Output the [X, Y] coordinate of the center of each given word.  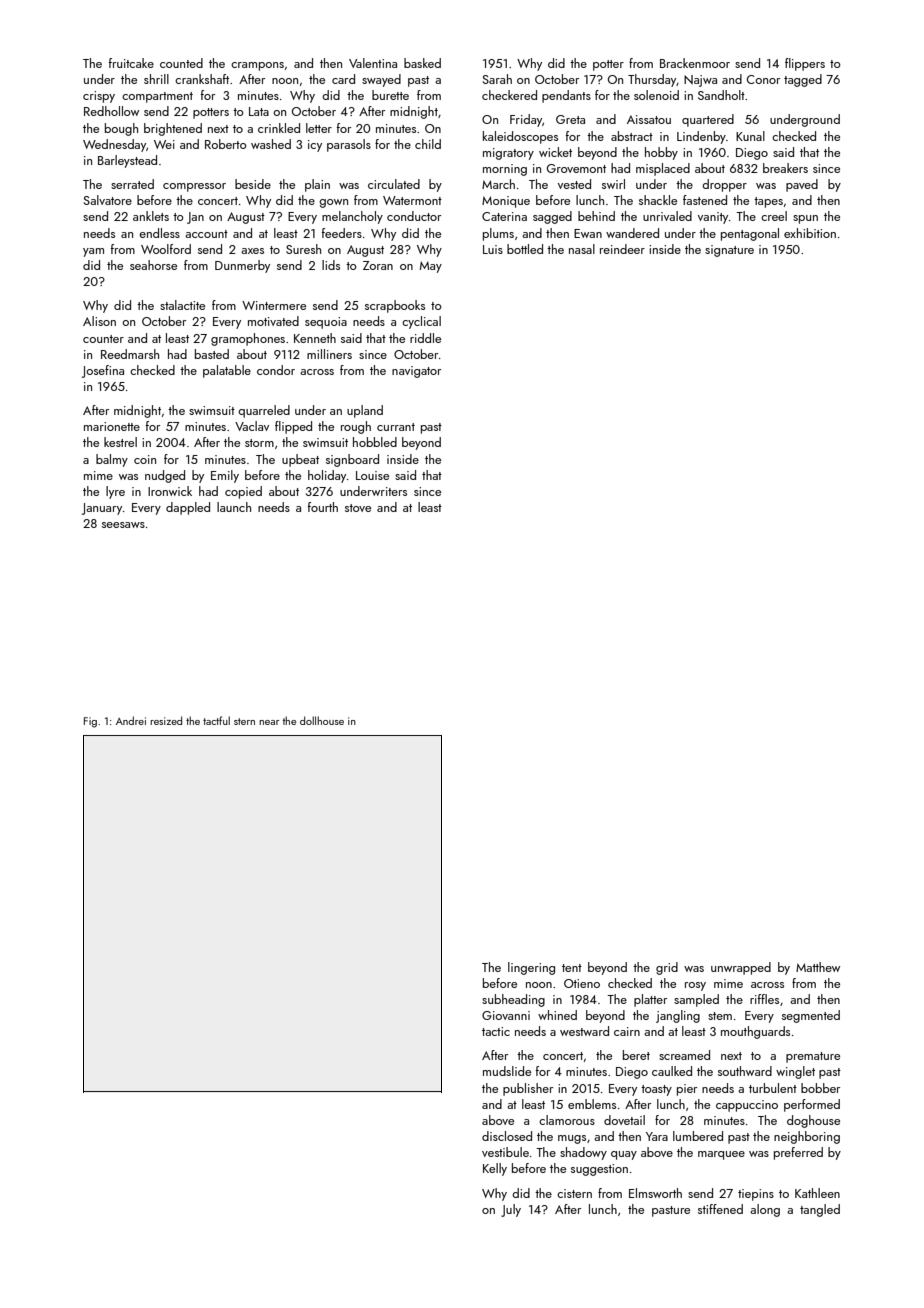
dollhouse [322, 720]
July [511, 1210]
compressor [194, 187]
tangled [820, 1210]
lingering [531, 968]
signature [729, 251]
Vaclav [252, 426]
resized [166, 720]
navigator [416, 372]
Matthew [818, 967]
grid [667, 968]
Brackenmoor [695, 63]
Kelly [495, 1169]
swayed [381, 80]
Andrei [131, 720]
